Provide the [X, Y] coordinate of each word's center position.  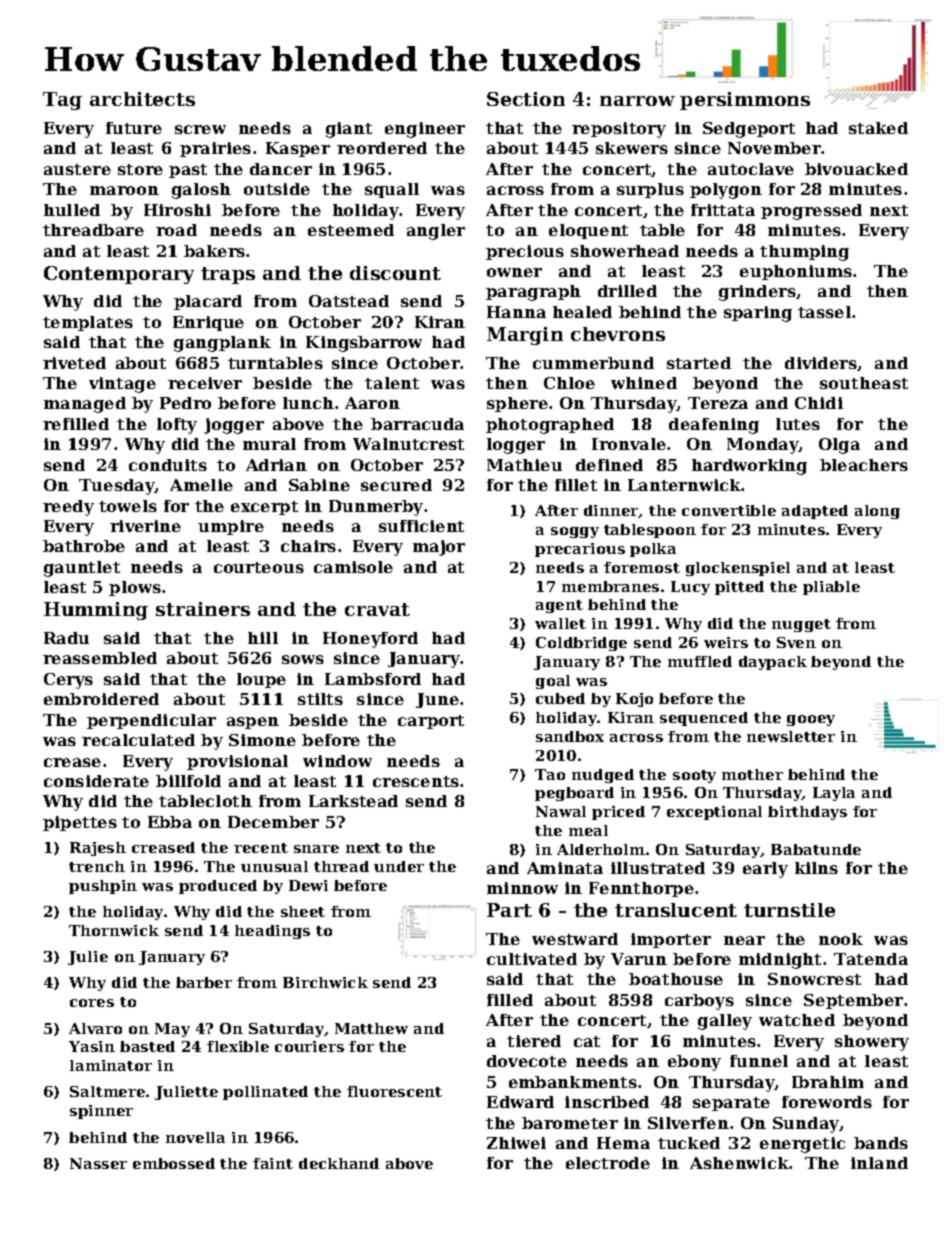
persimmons [745, 101]
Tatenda [871, 959]
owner [514, 272]
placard [208, 302]
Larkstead [353, 801]
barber [204, 982]
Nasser [98, 1163]
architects [142, 99]
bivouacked [856, 169]
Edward [520, 1102]
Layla [834, 794]
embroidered [101, 699]
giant [349, 130]
